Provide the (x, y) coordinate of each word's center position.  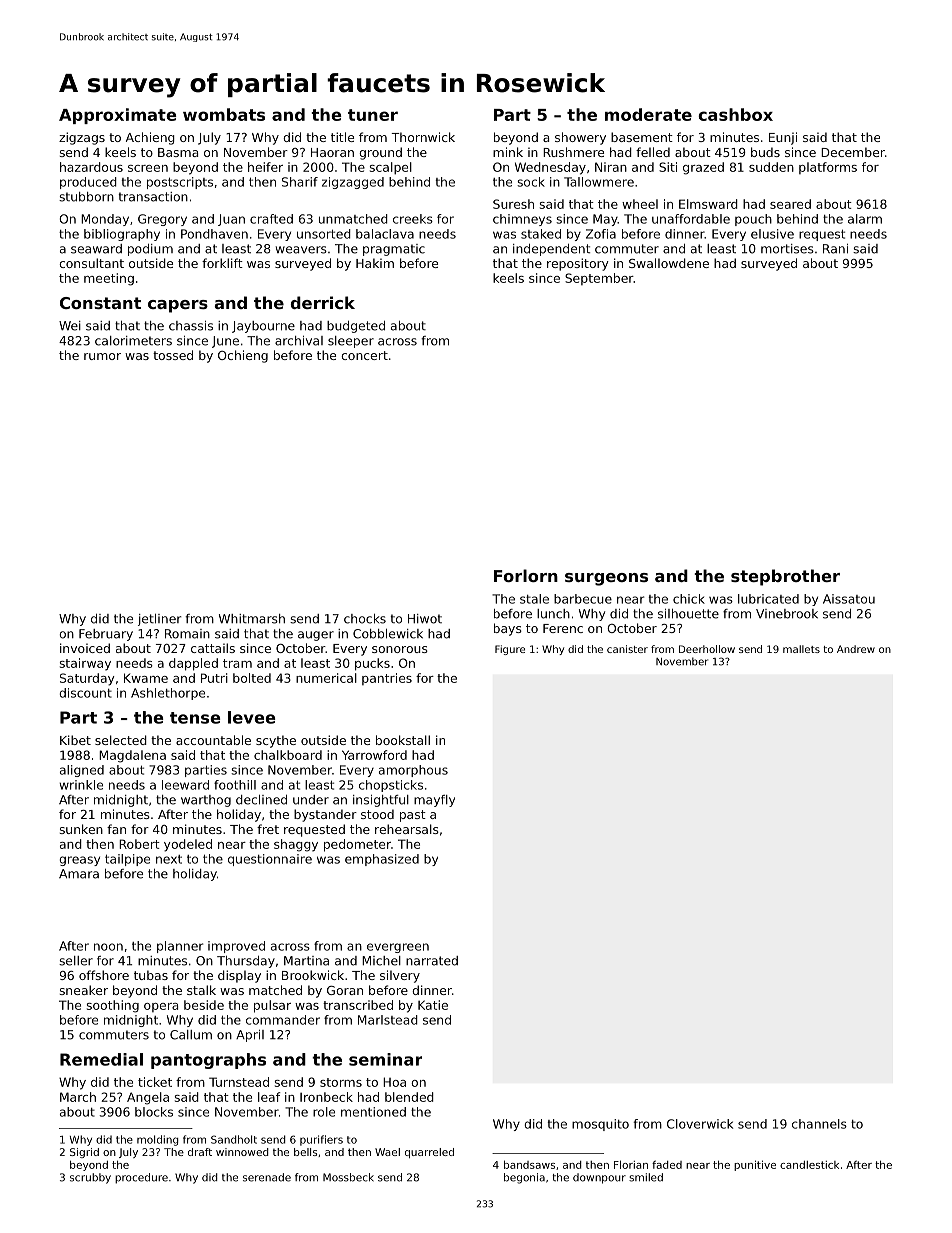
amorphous (413, 771)
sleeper (351, 342)
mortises (787, 249)
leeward (185, 785)
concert (364, 355)
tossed (173, 355)
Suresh (513, 204)
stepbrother (785, 577)
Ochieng (243, 356)
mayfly (434, 801)
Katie (433, 1005)
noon (108, 947)
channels (819, 1124)
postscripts (180, 183)
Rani (835, 249)
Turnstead (239, 1082)
